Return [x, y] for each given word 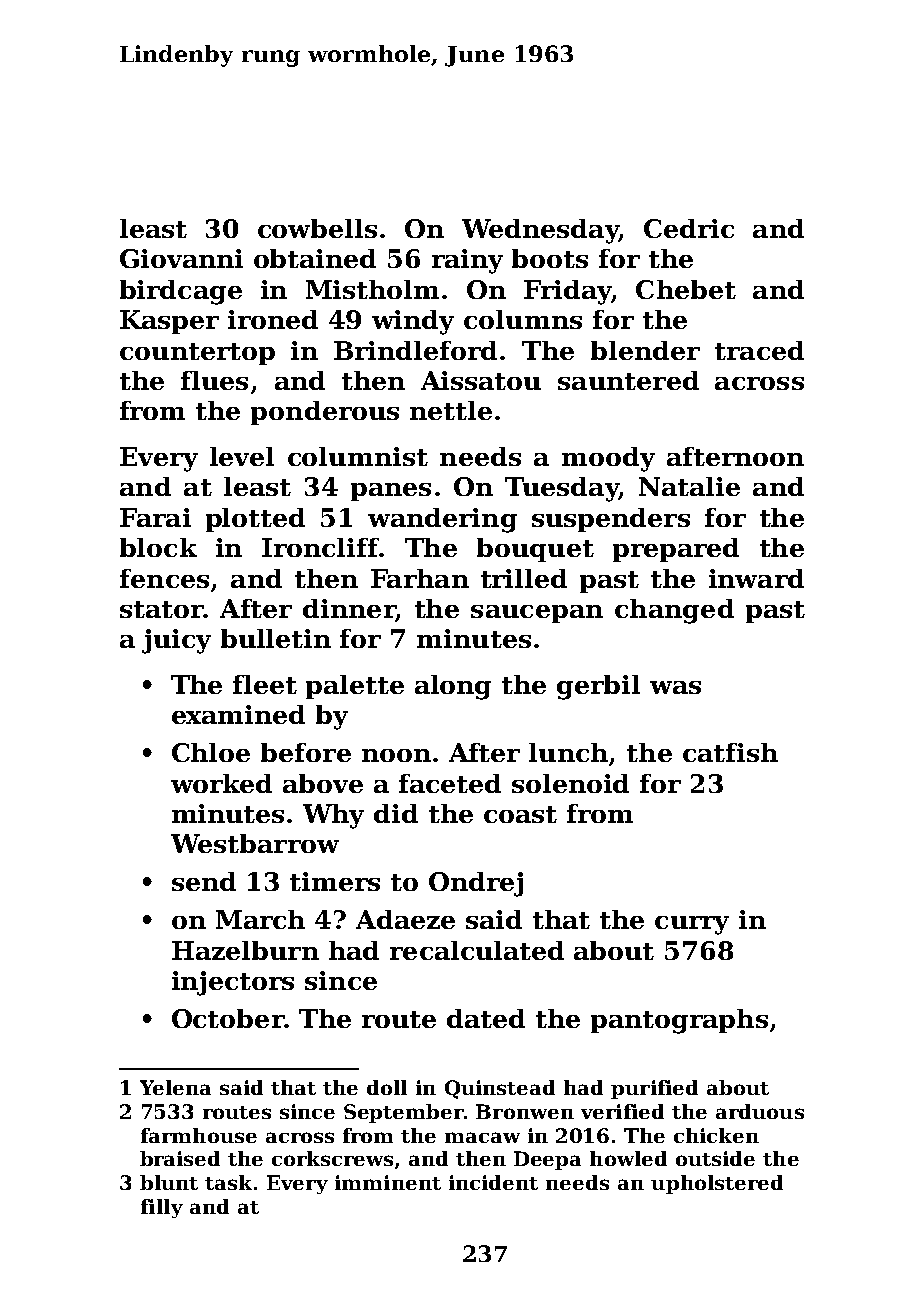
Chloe [211, 752]
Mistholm [372, 289]
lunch [568, 752]
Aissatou [481, 380]
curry [692, 925]
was [675, 687]
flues [214, 380]
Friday [567, 292]
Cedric [689, 228]
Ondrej [476, 884]
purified [654, 1089]
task [228, 1182]
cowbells [317, 228]
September [404, 1113]
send [204, 881]
